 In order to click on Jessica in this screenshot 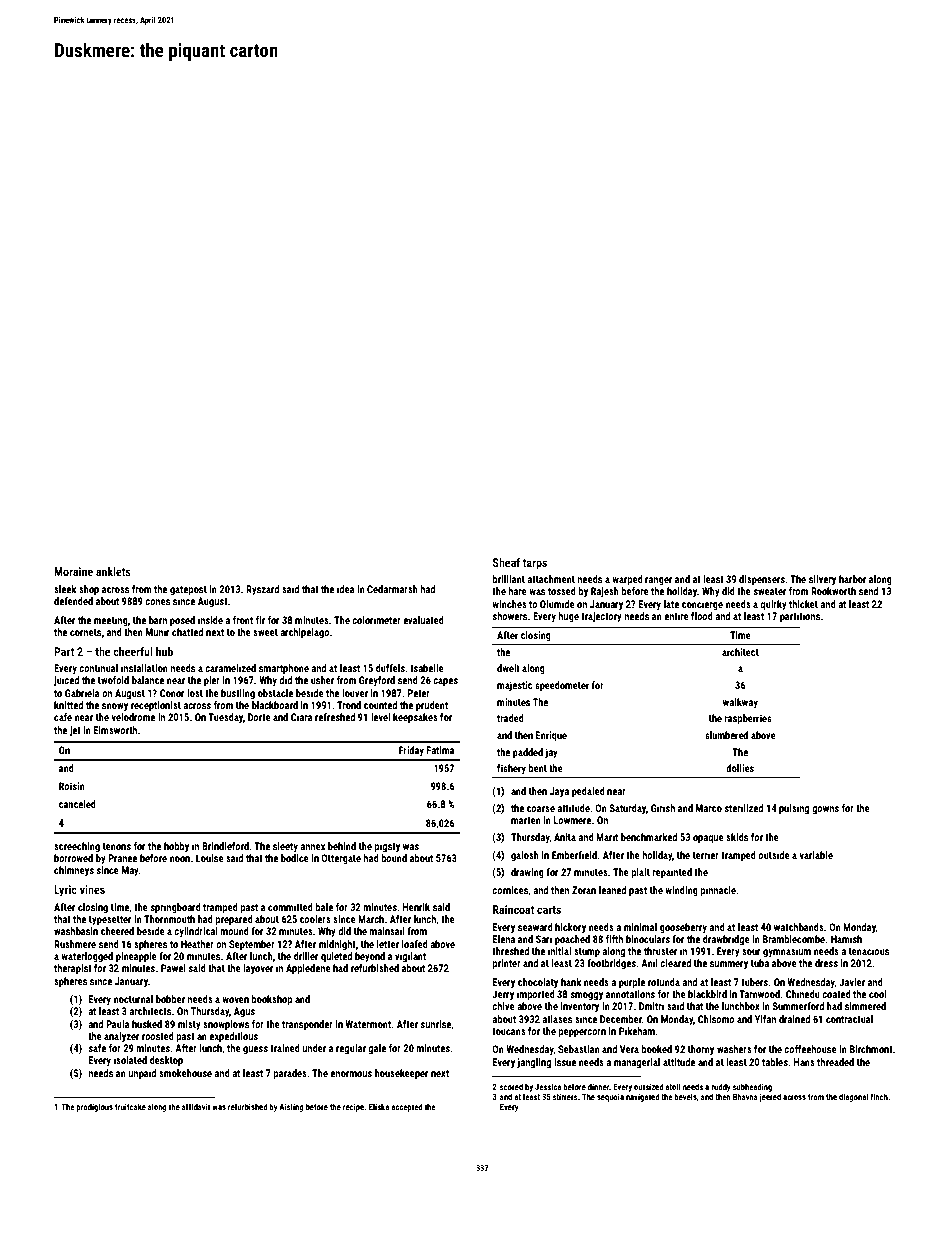, I will do `click(548, 1086)`.
